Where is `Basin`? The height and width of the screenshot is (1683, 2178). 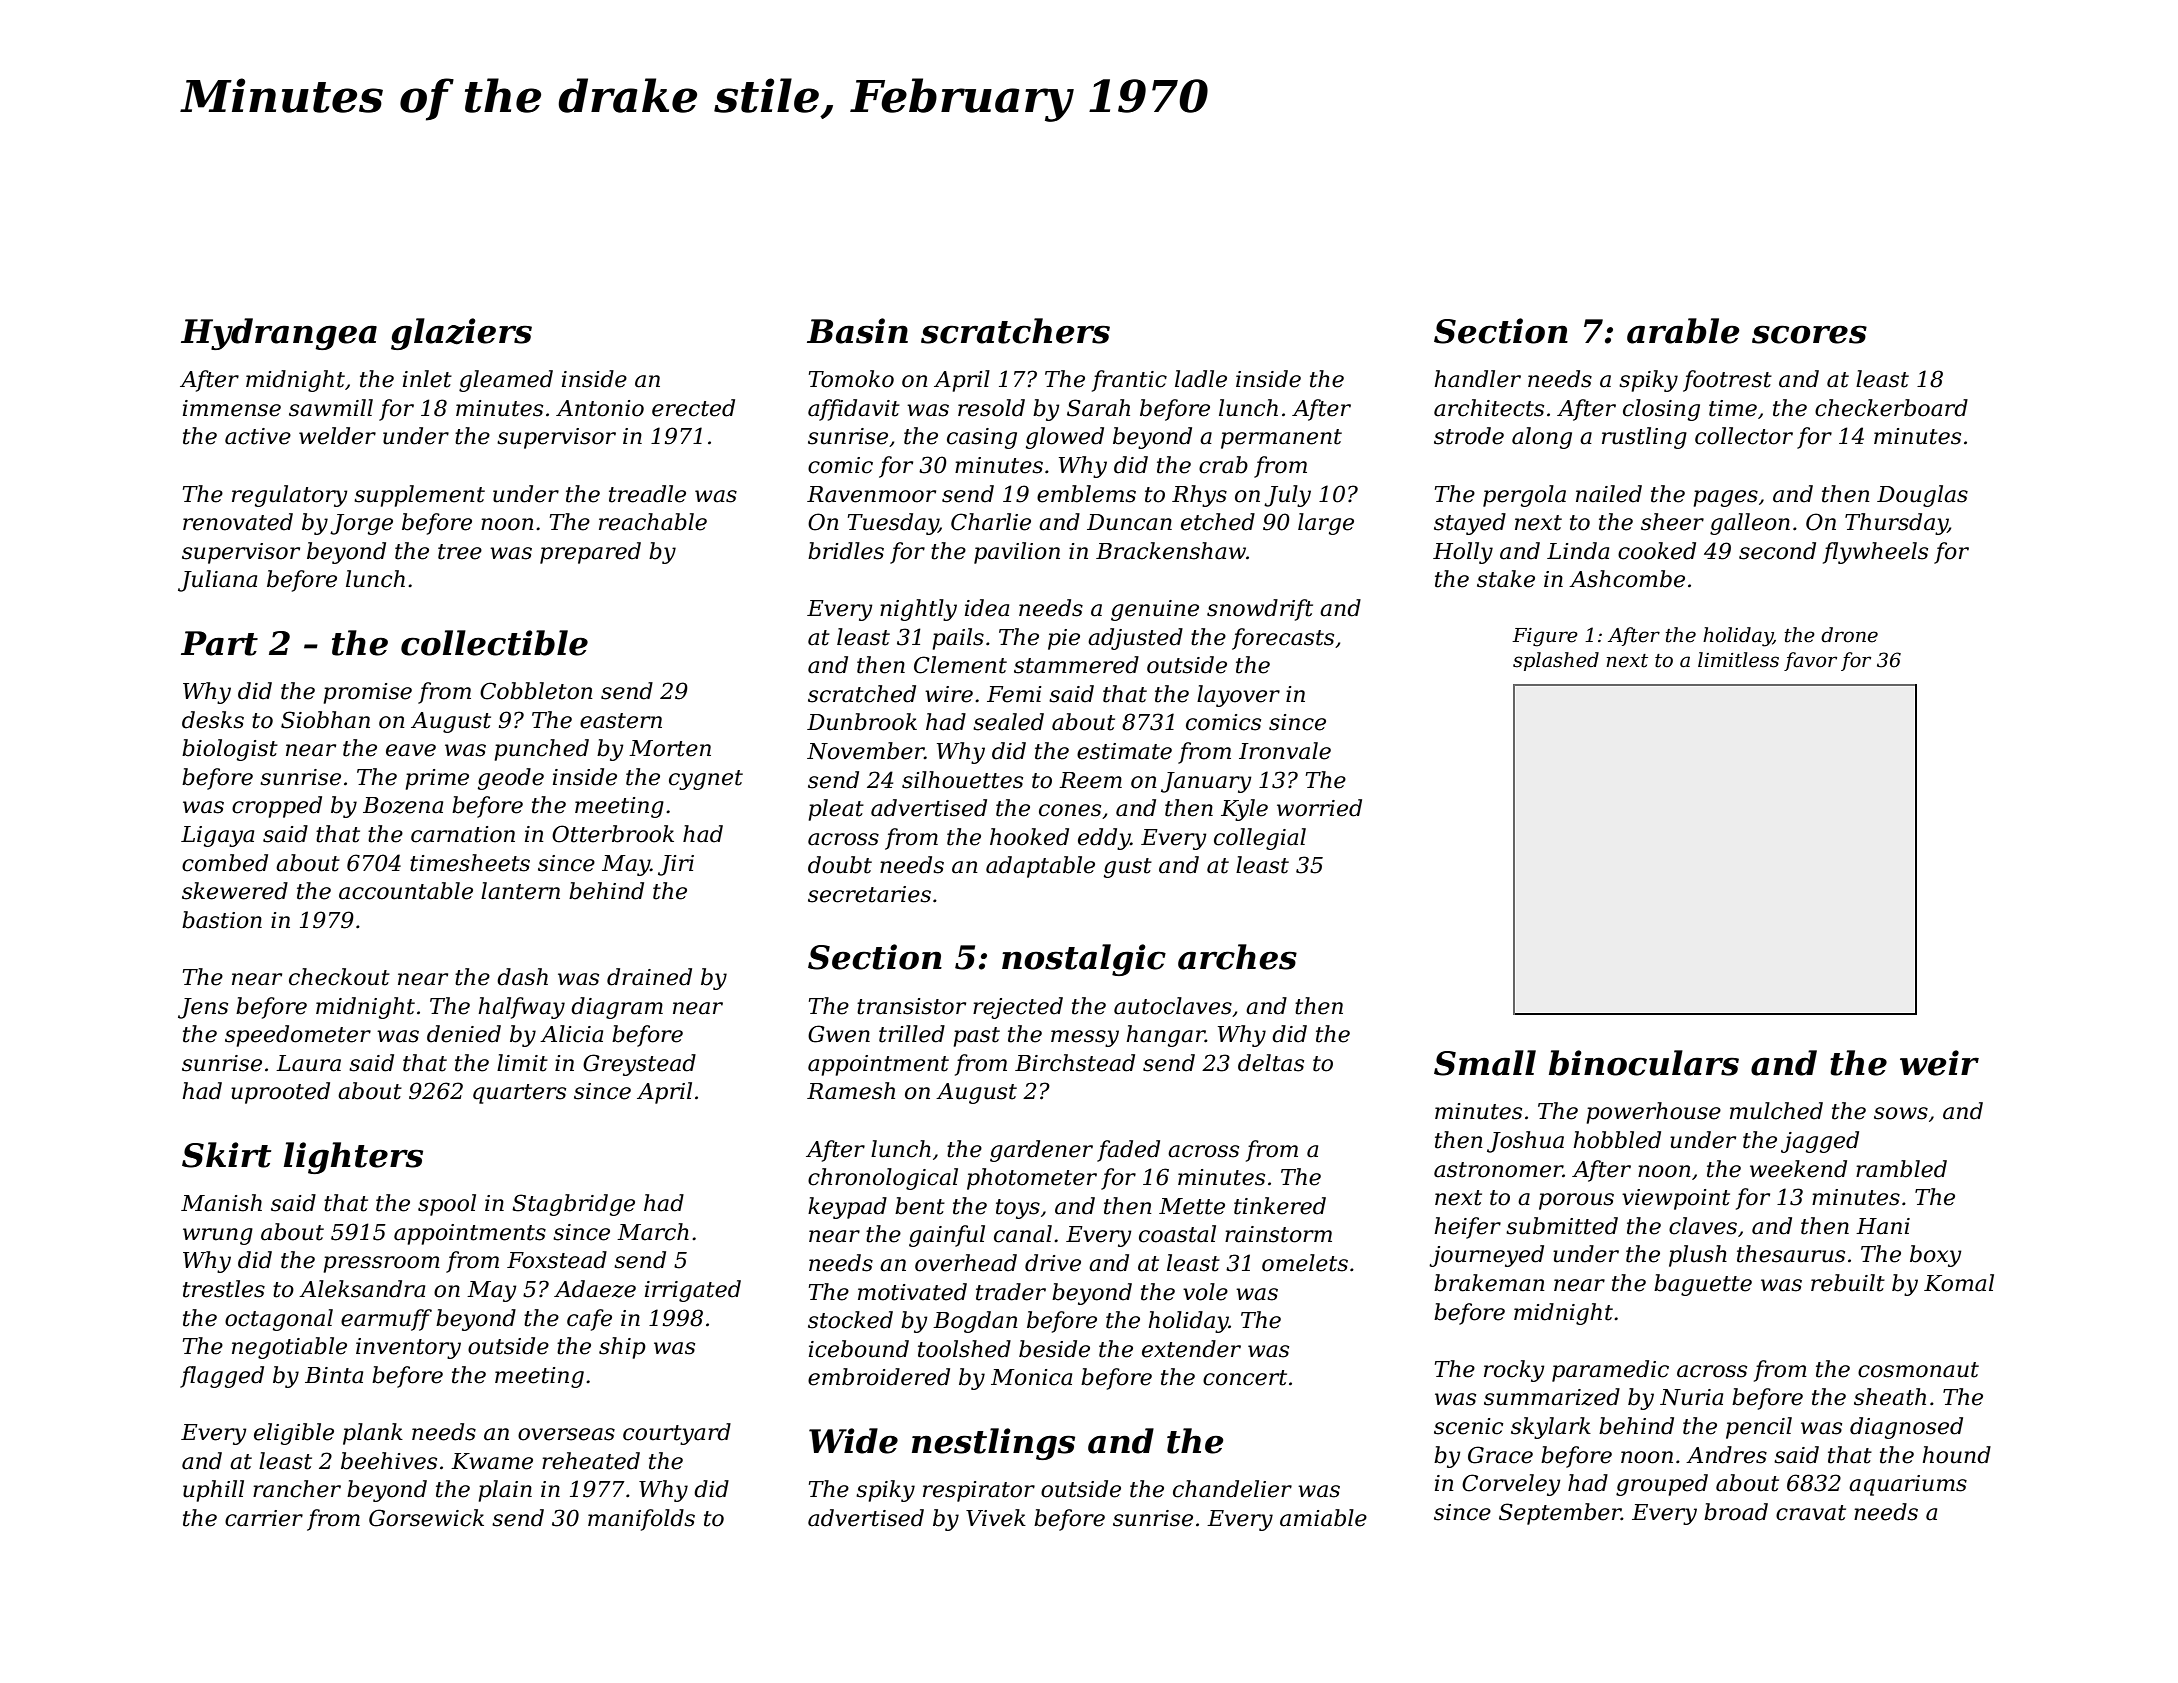 Basin is located at coordinates (857, 331).
